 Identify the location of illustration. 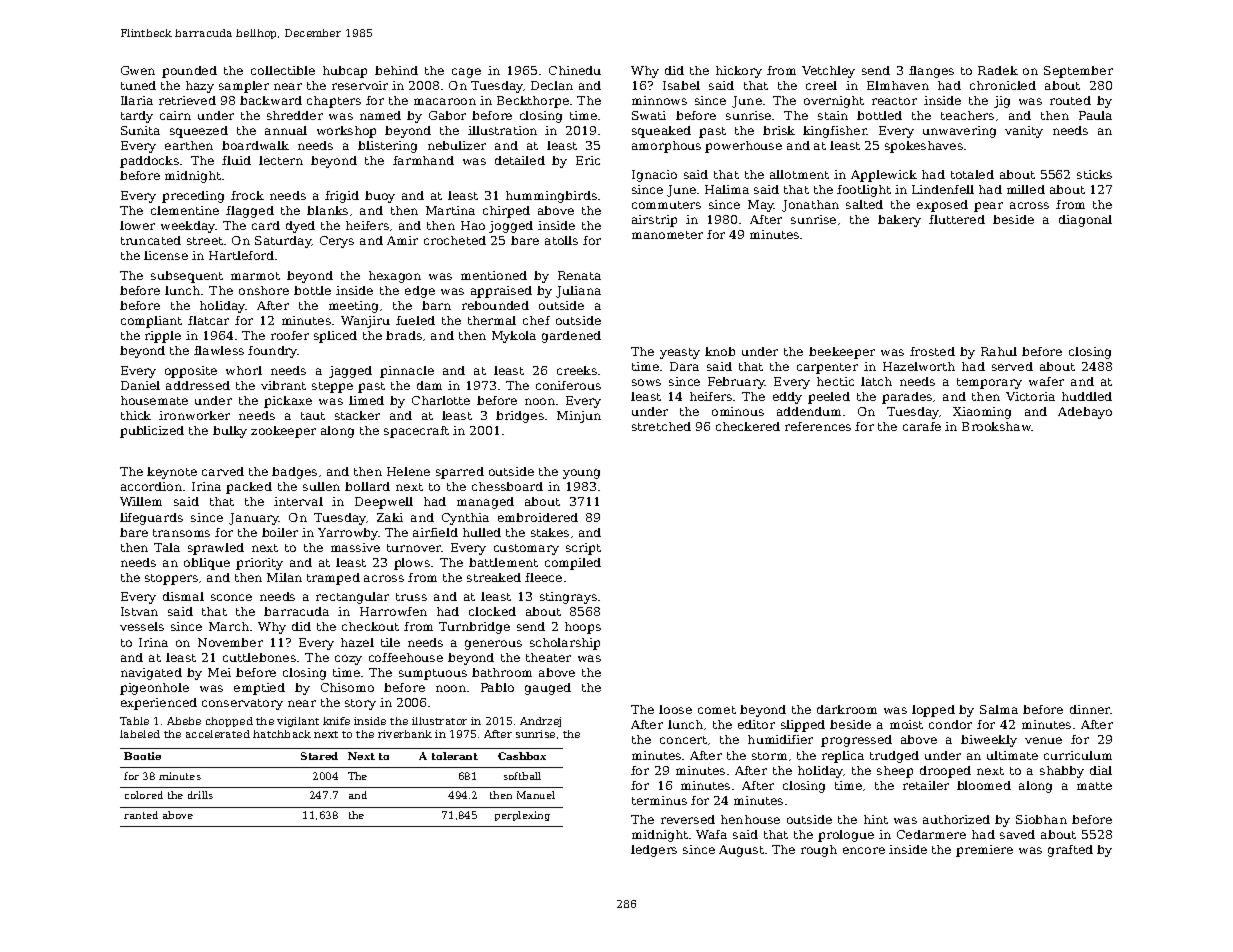
(502, 130).
